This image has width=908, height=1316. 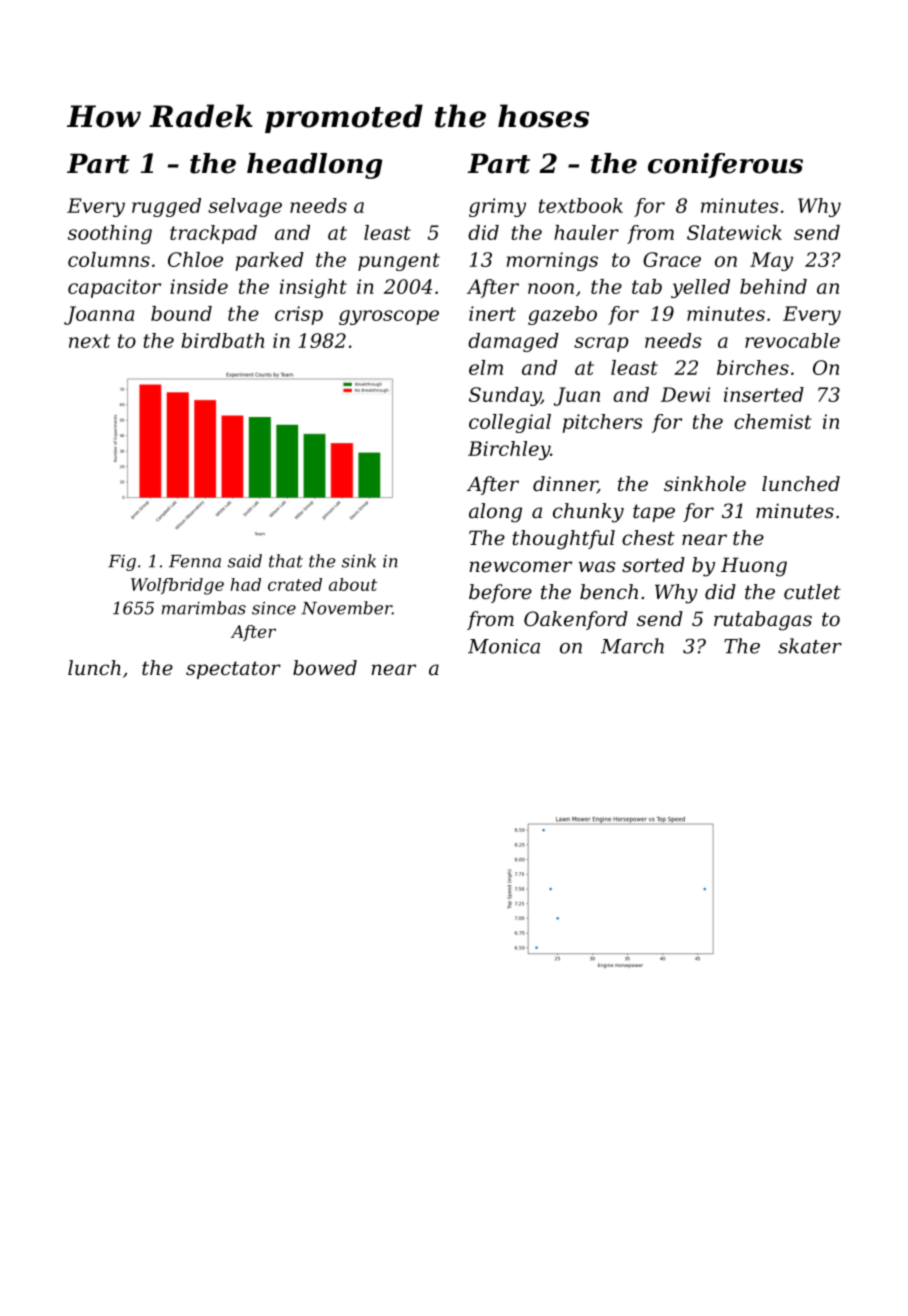 I want to click on yelled, so click(x=700, y=288).
